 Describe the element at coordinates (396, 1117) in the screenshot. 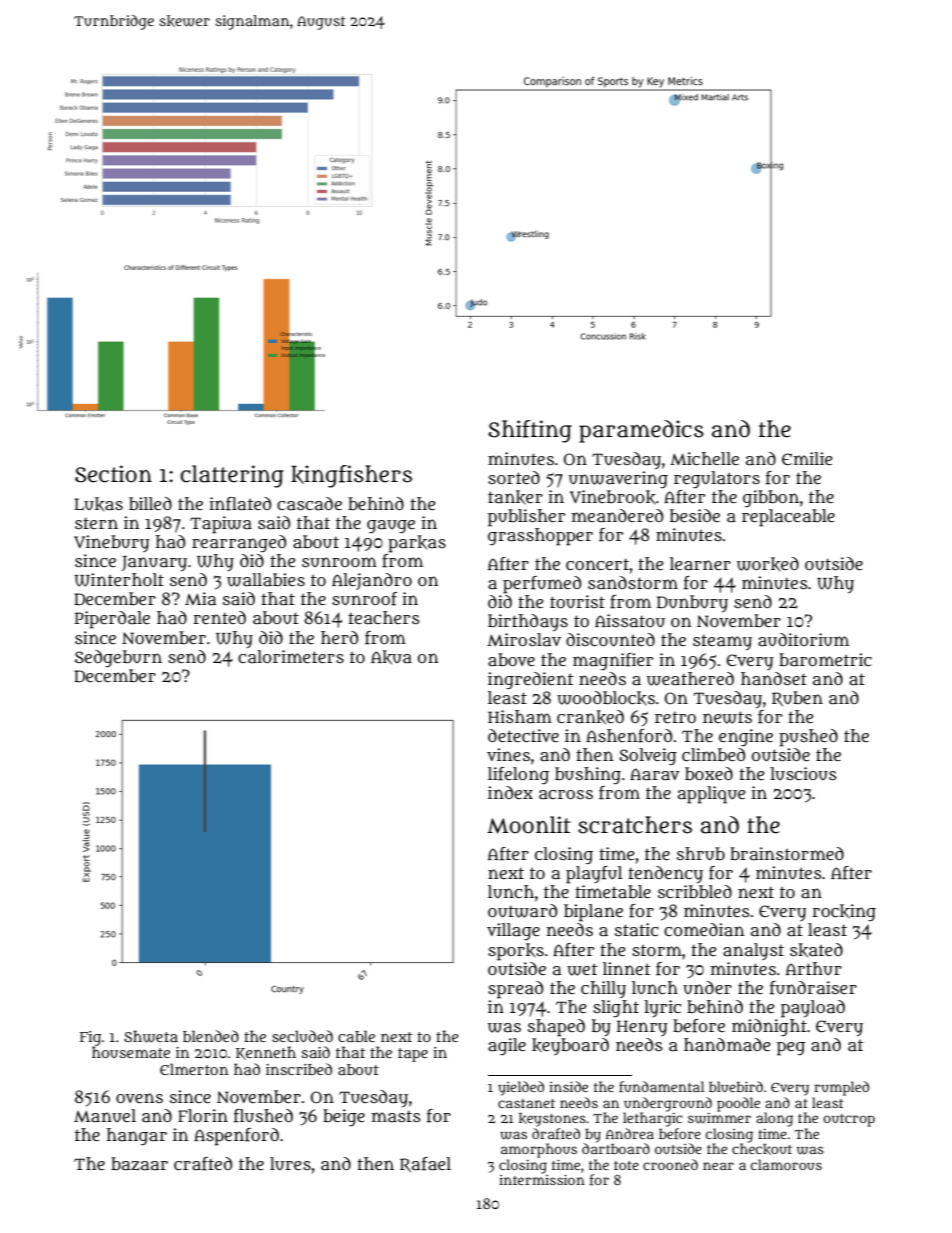

I see `masts` at that location.
